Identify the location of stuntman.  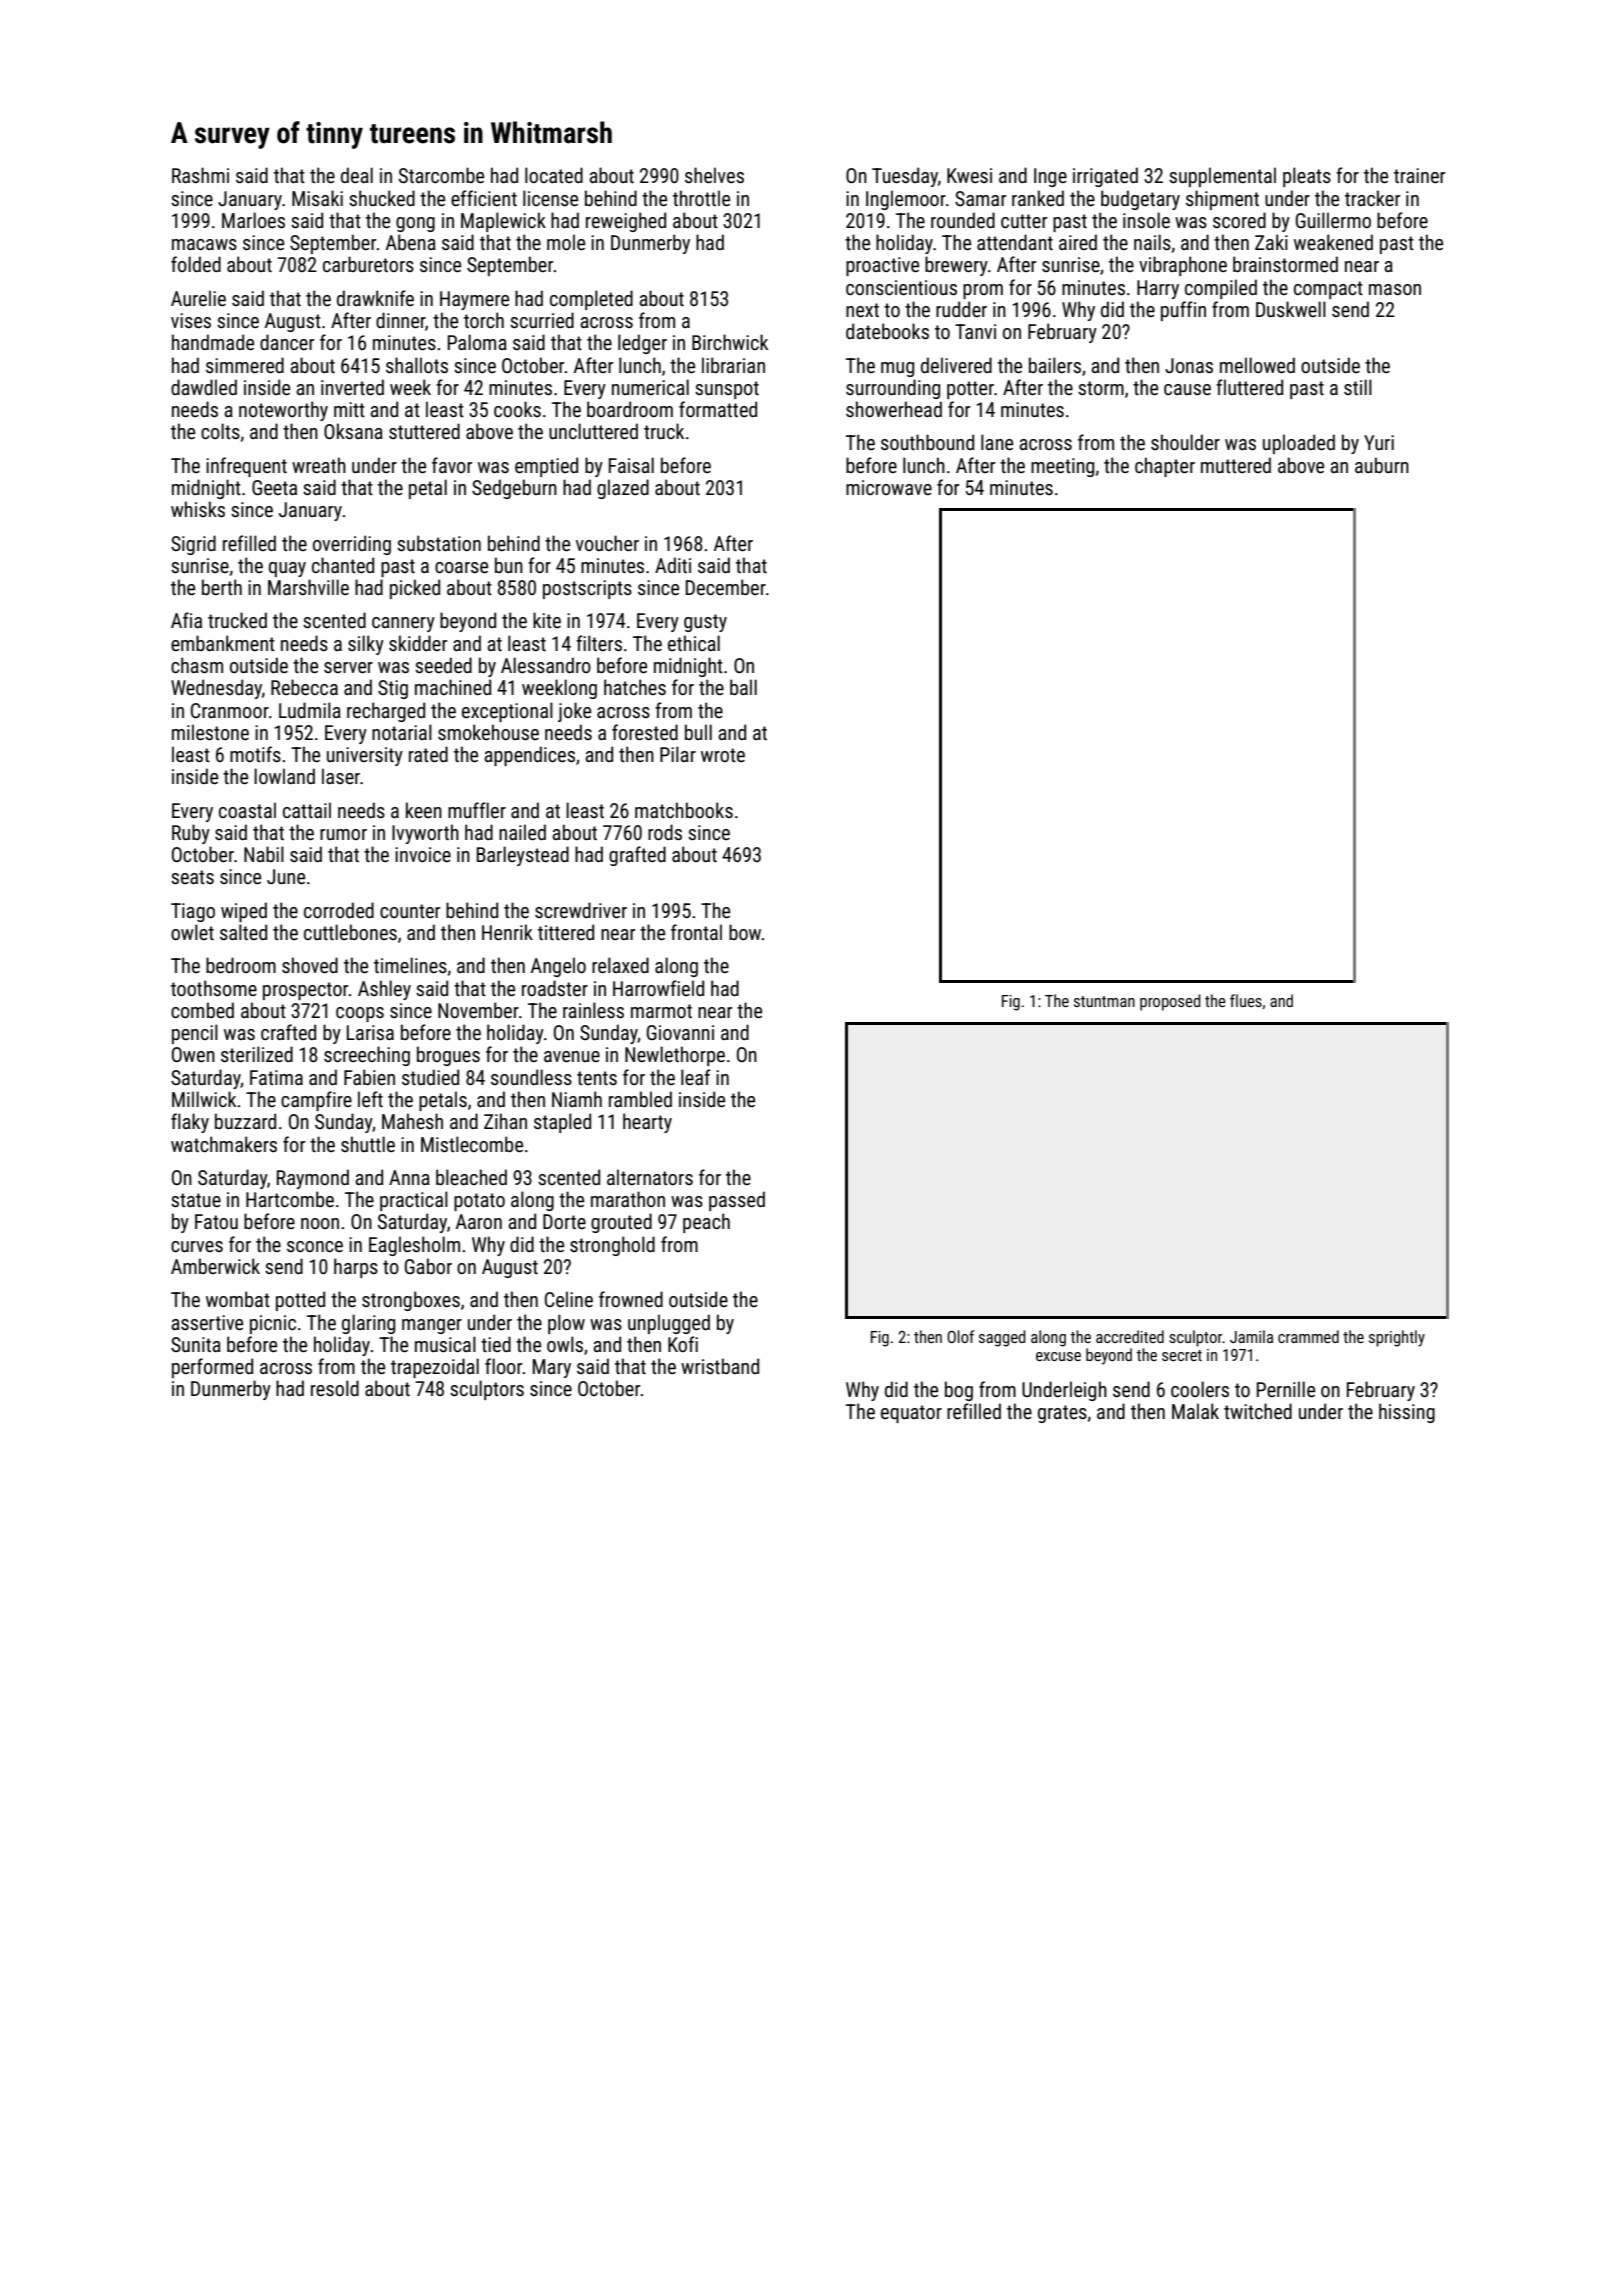
(1104, 1001).
